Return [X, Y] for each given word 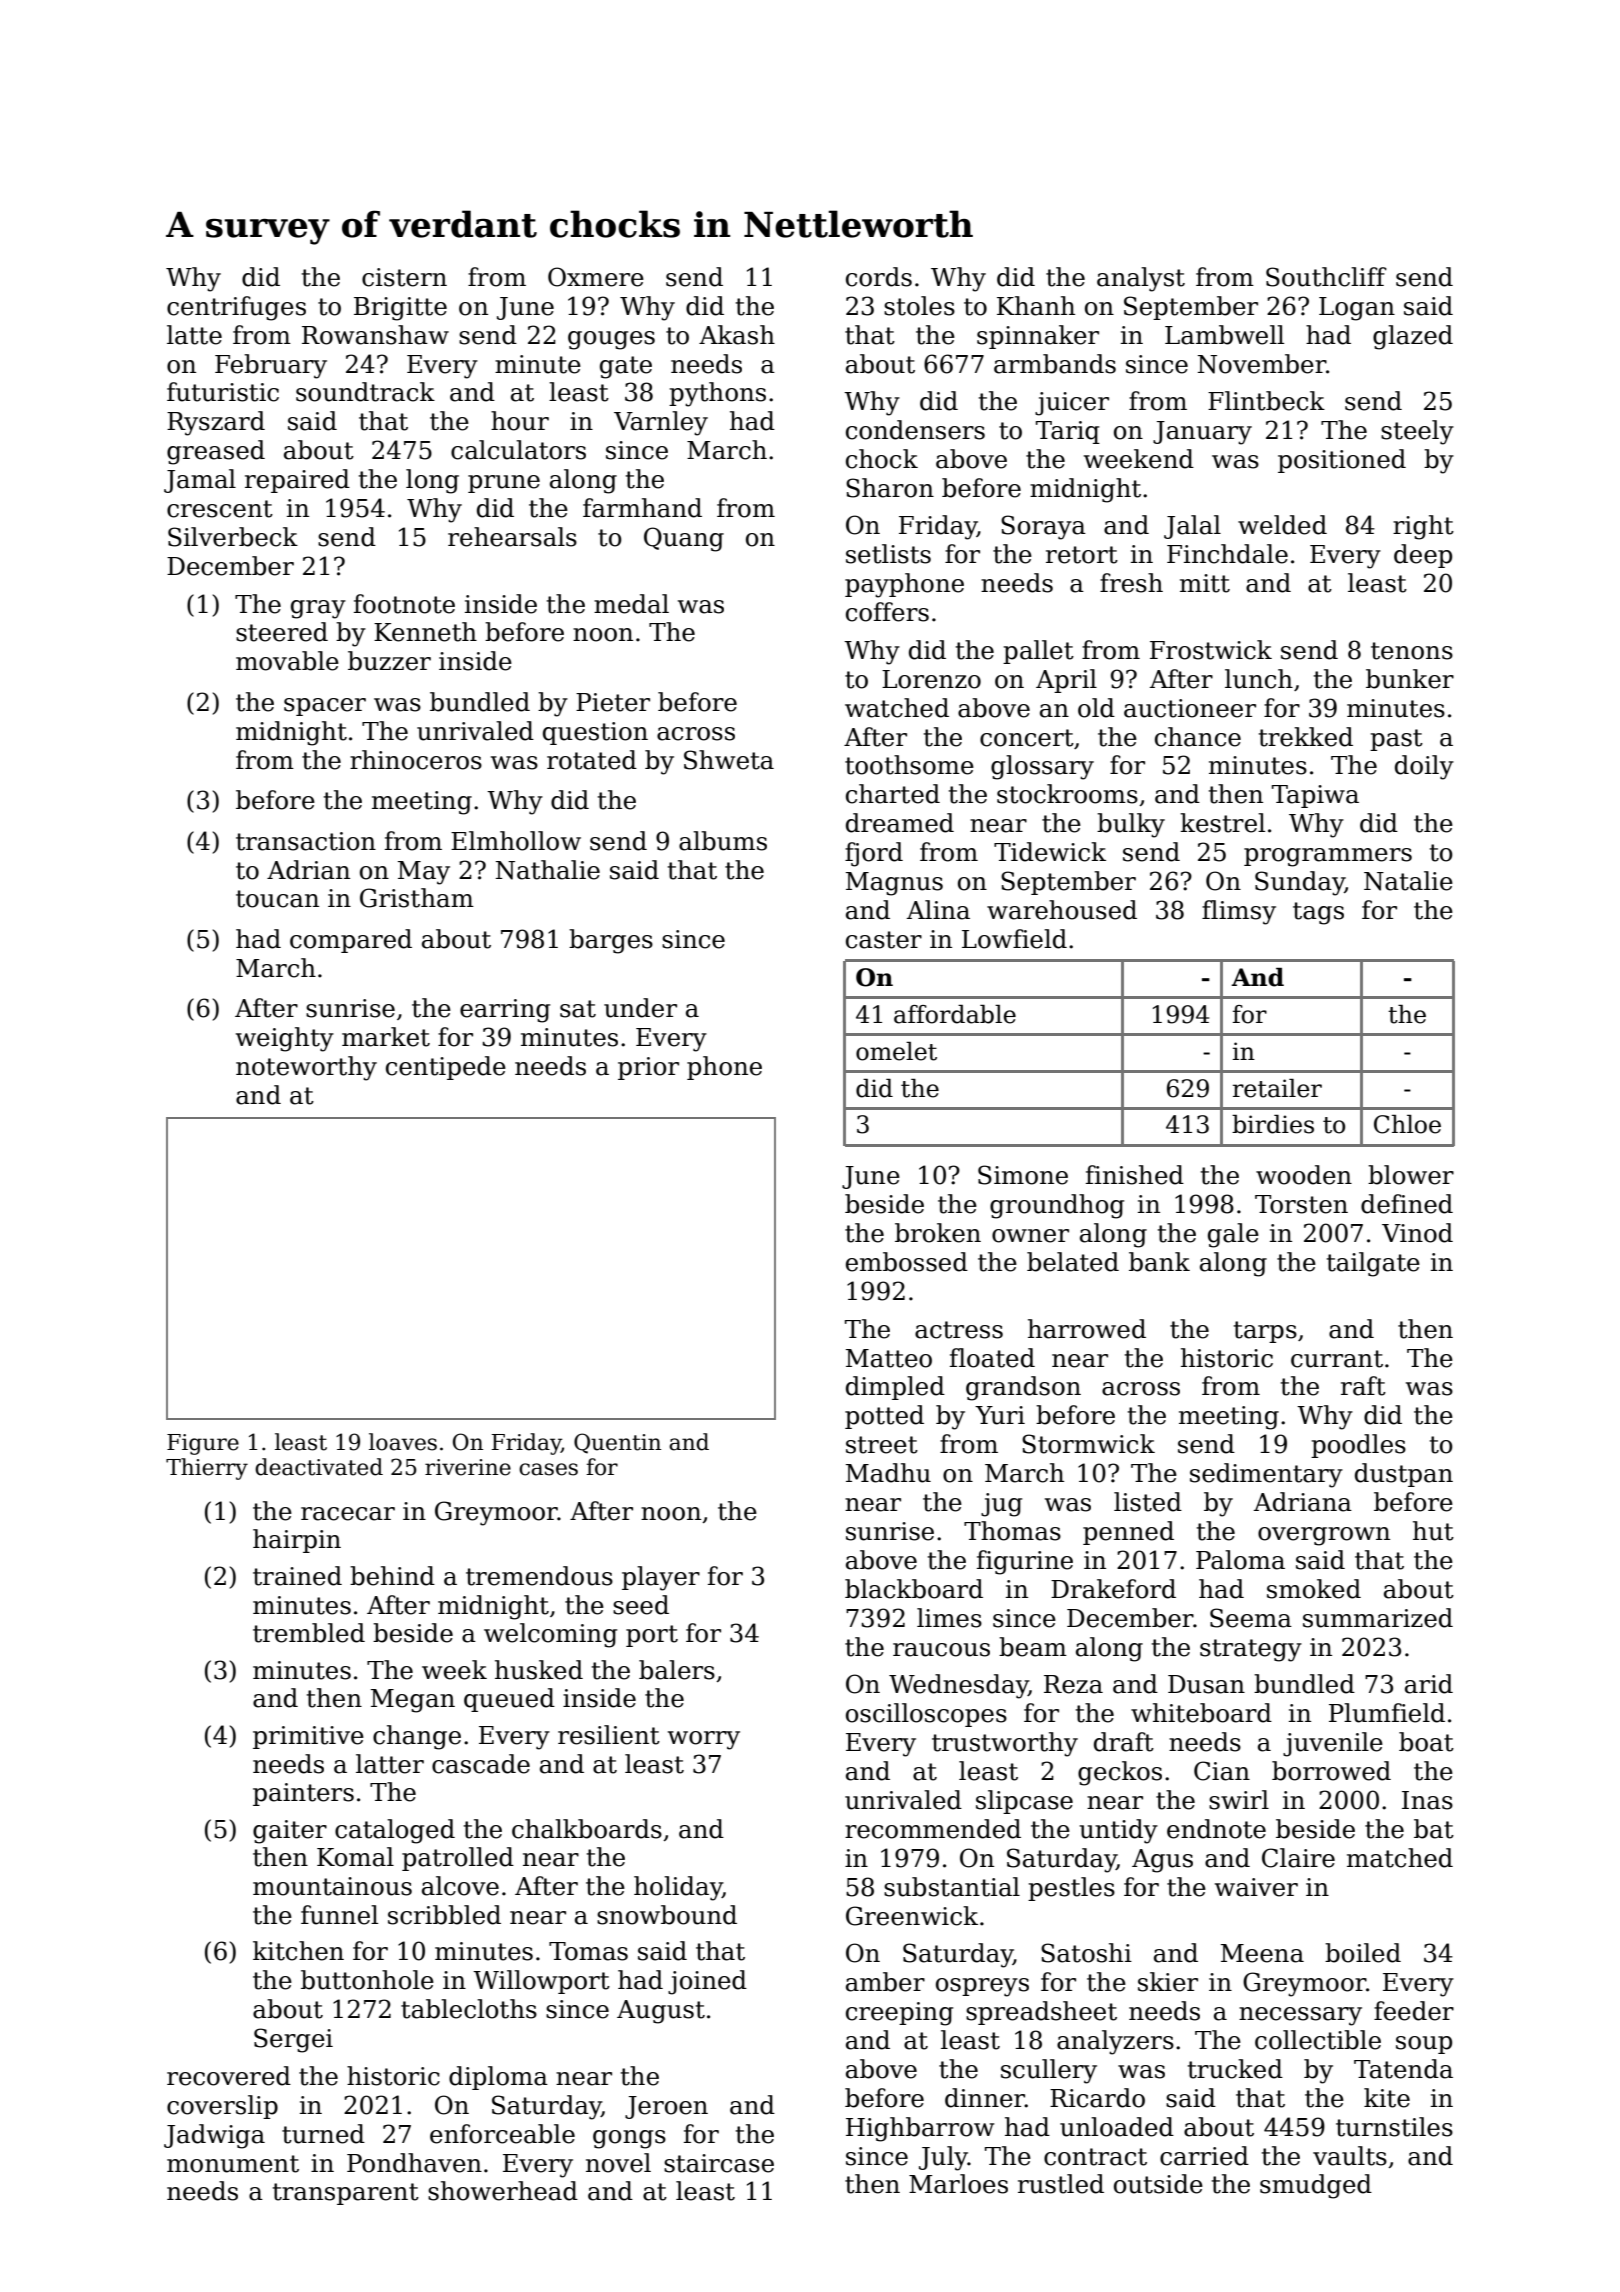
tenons [1412, 651]
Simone [1023, 1175]
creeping [899, 2014]
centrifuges [236, 308]
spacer [325, 707]
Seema [1251, 1618]
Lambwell [1224, 335]
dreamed [900, 823]
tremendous [539, 1576]
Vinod [1417, 1233]
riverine [468, 1467]
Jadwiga [214, 2136]
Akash [737, 335]
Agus [1162, 1861]
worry [704, 1740]
